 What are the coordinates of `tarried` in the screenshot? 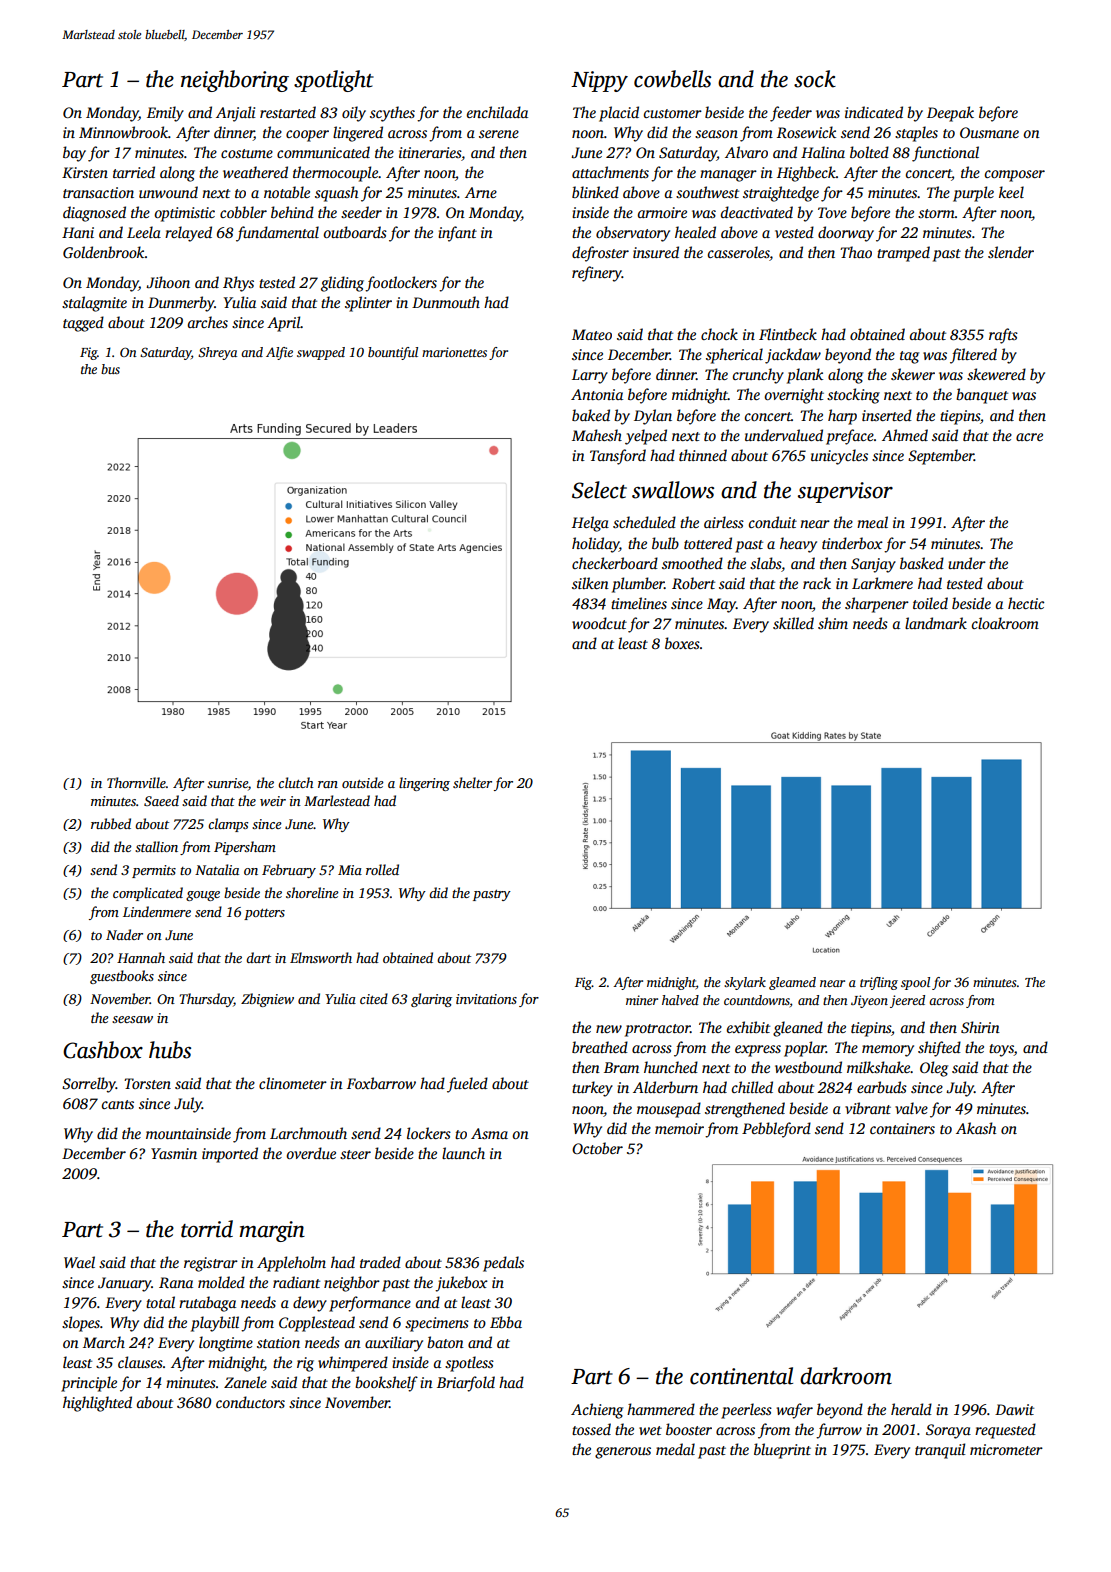 It's located at (134, 172).
